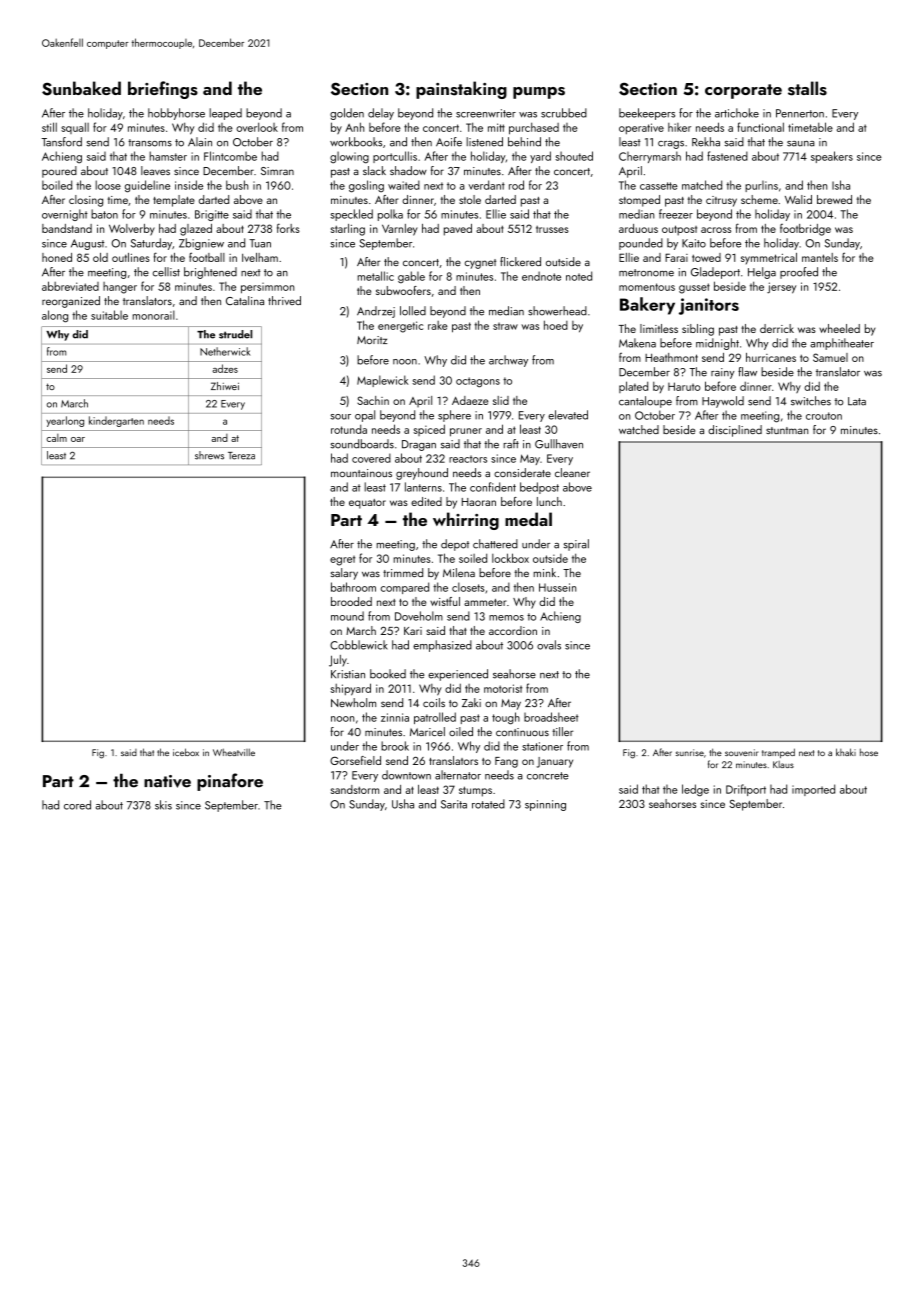 The width and height of the screenshot is (924, 1308). I want to click on archway, so click(508, 361).
